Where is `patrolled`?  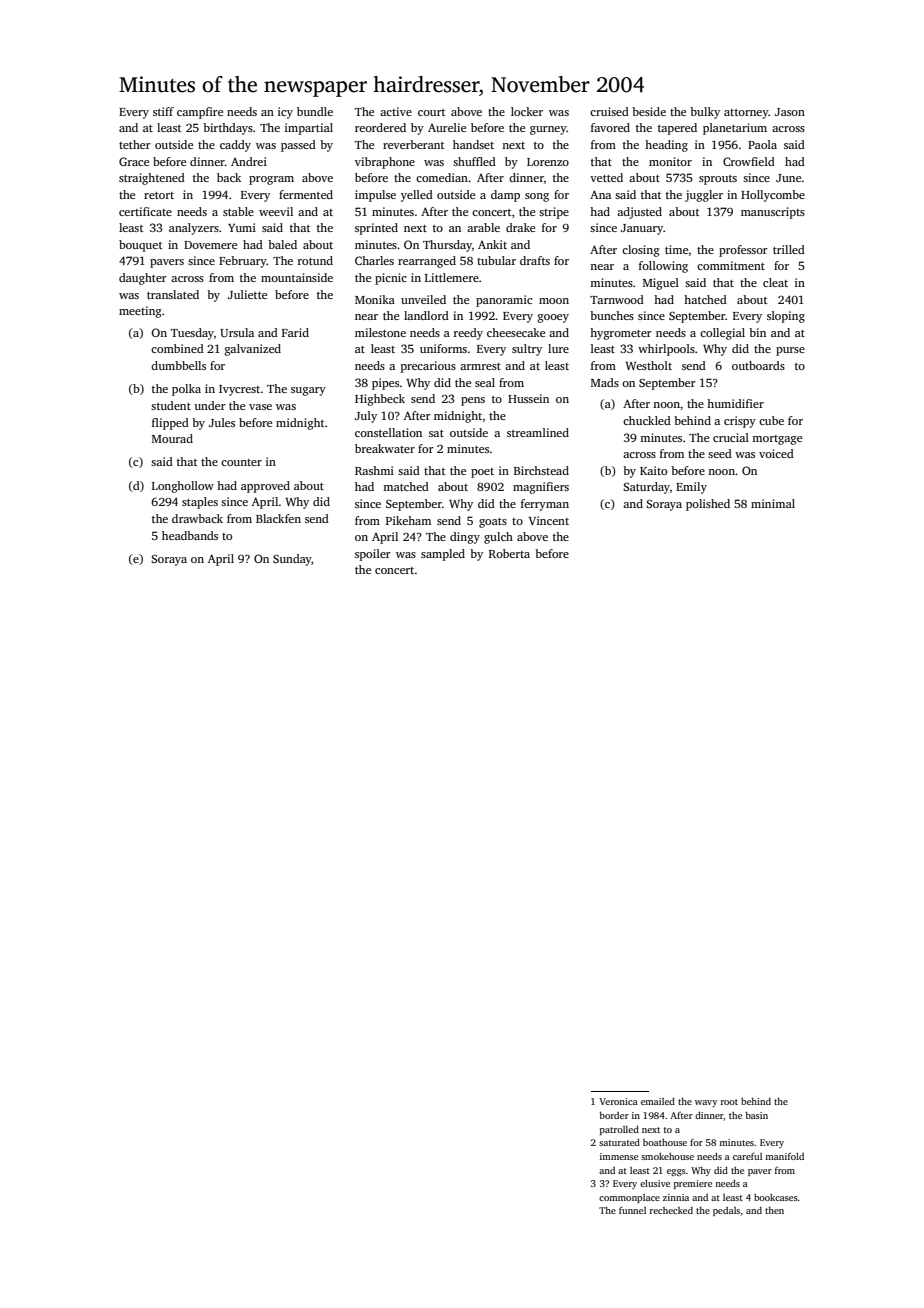
patrolled is located at coordinates (619, 1130).
